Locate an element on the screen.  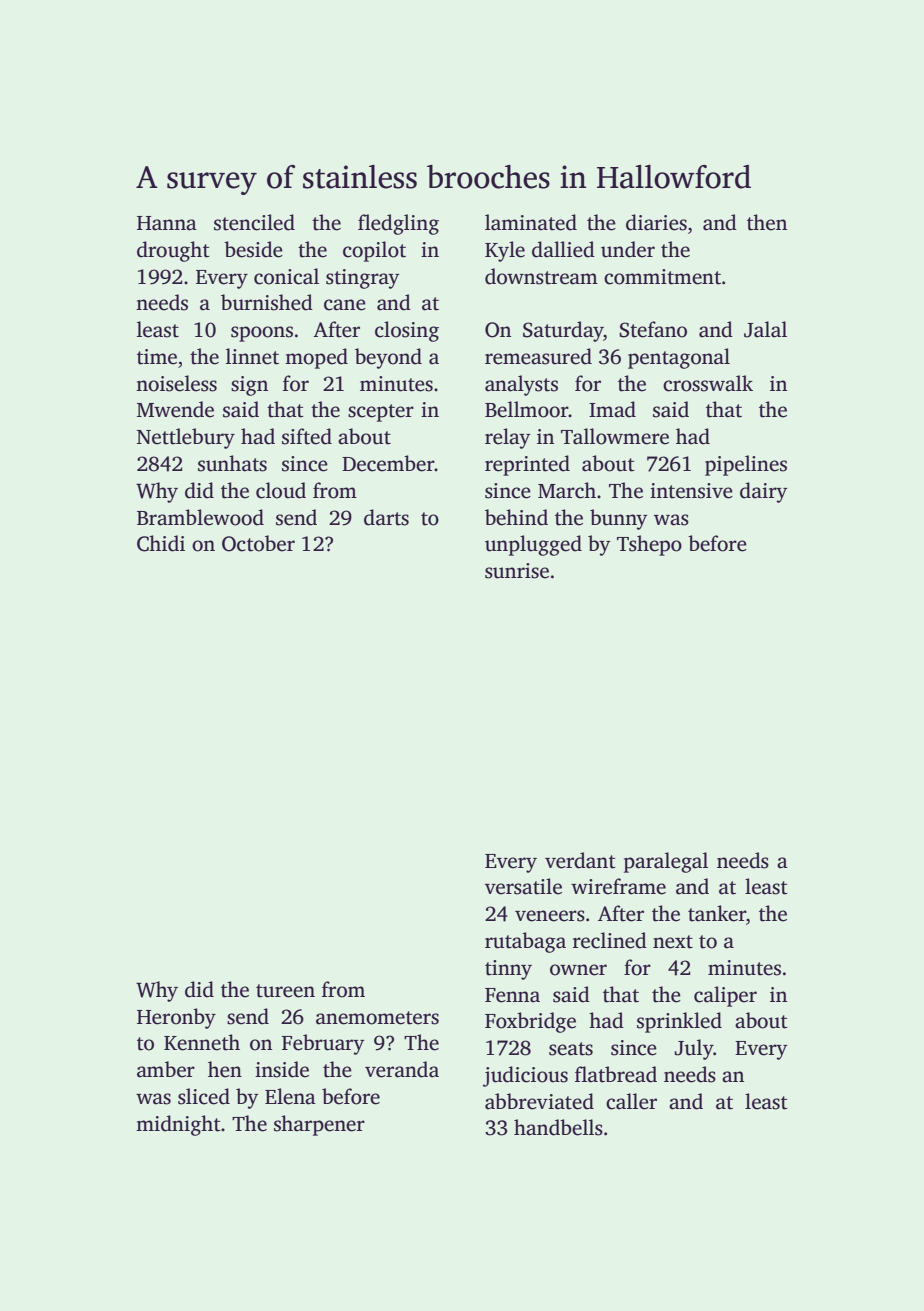
Chidi is located at coordinates (161, 543).
